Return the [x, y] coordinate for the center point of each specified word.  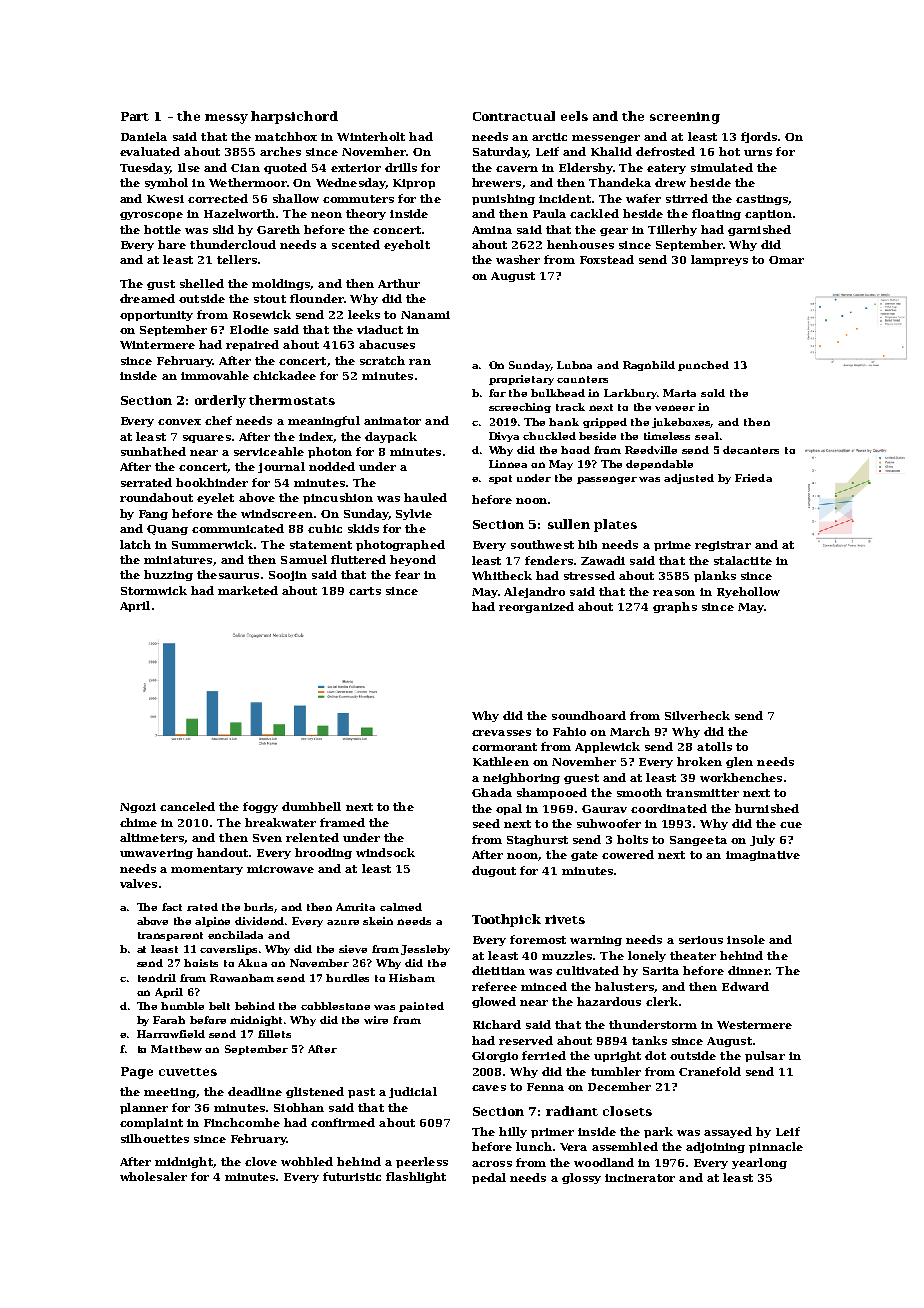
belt [219, 1006]
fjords [759, 137]
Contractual [514, 116]
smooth [639, 792]
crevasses [501, 733]
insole [746, 939]
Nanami [425, 315]
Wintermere [157, 345]
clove [261, 1161]
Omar [786, 260]
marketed [248, 590]
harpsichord [294, 117]
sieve [353, 949]
